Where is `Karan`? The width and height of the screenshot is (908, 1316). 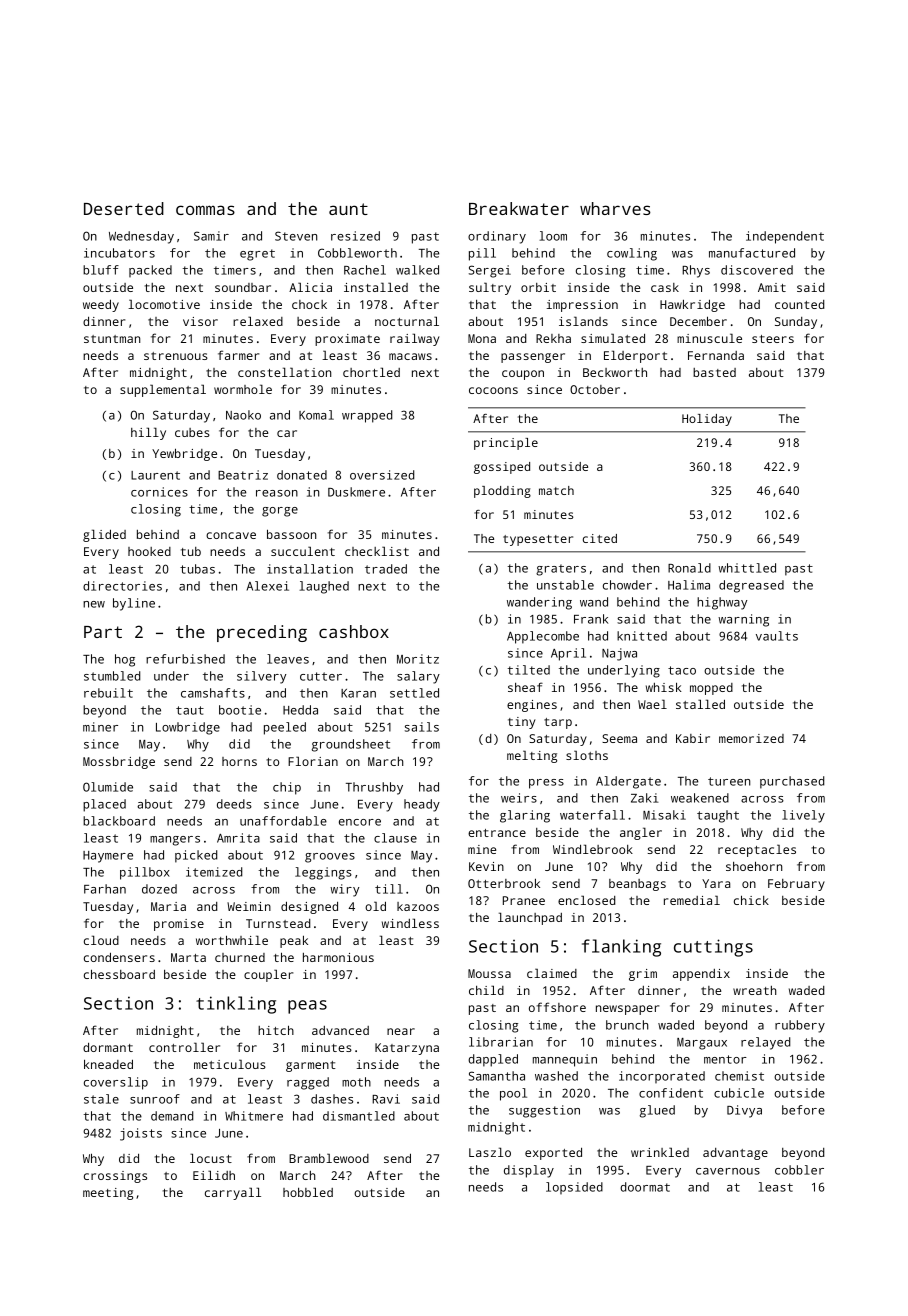
Karan is located at coordinates (358, 693).
